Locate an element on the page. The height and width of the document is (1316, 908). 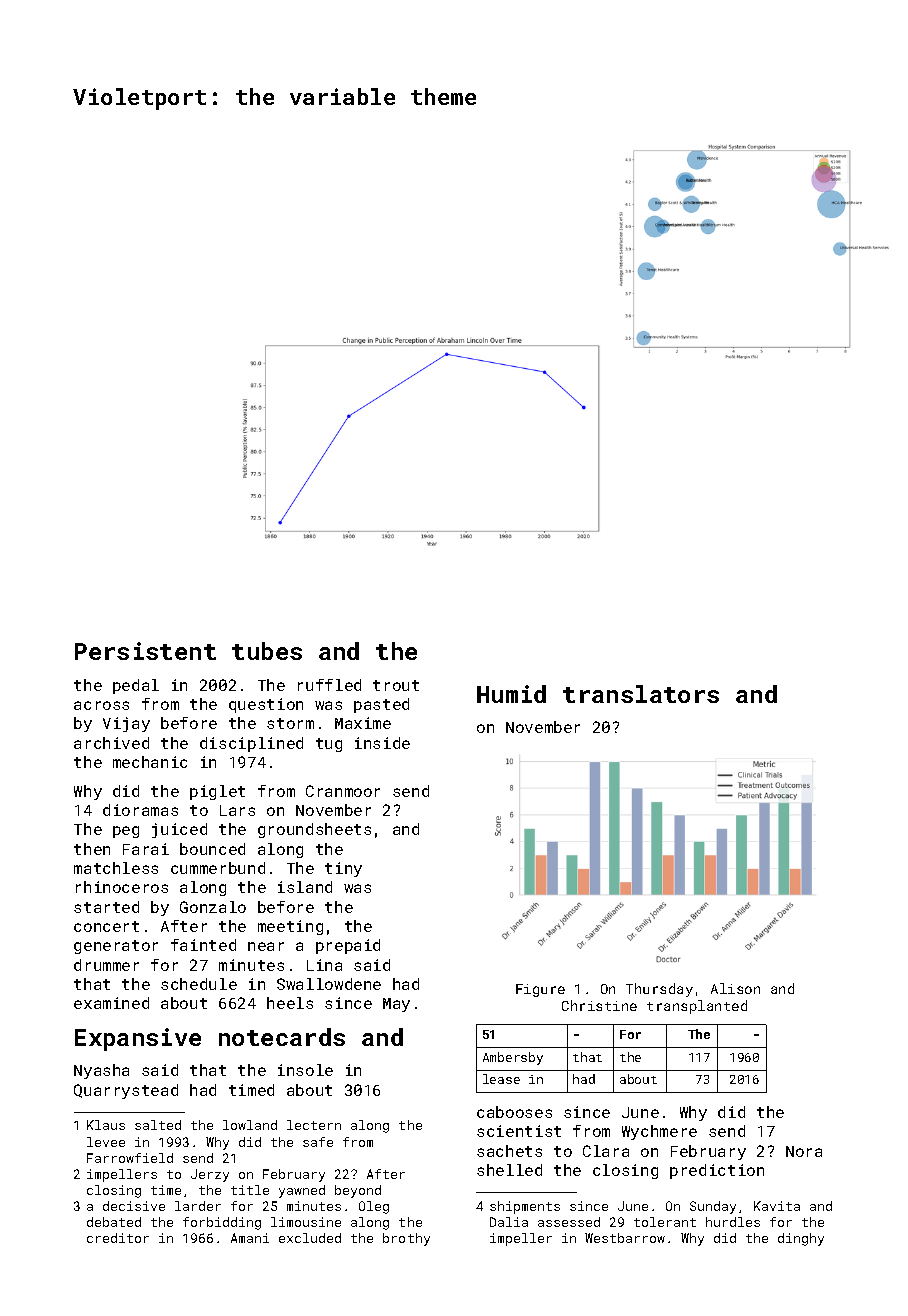
tiny is located at coordinates (343, 869).
